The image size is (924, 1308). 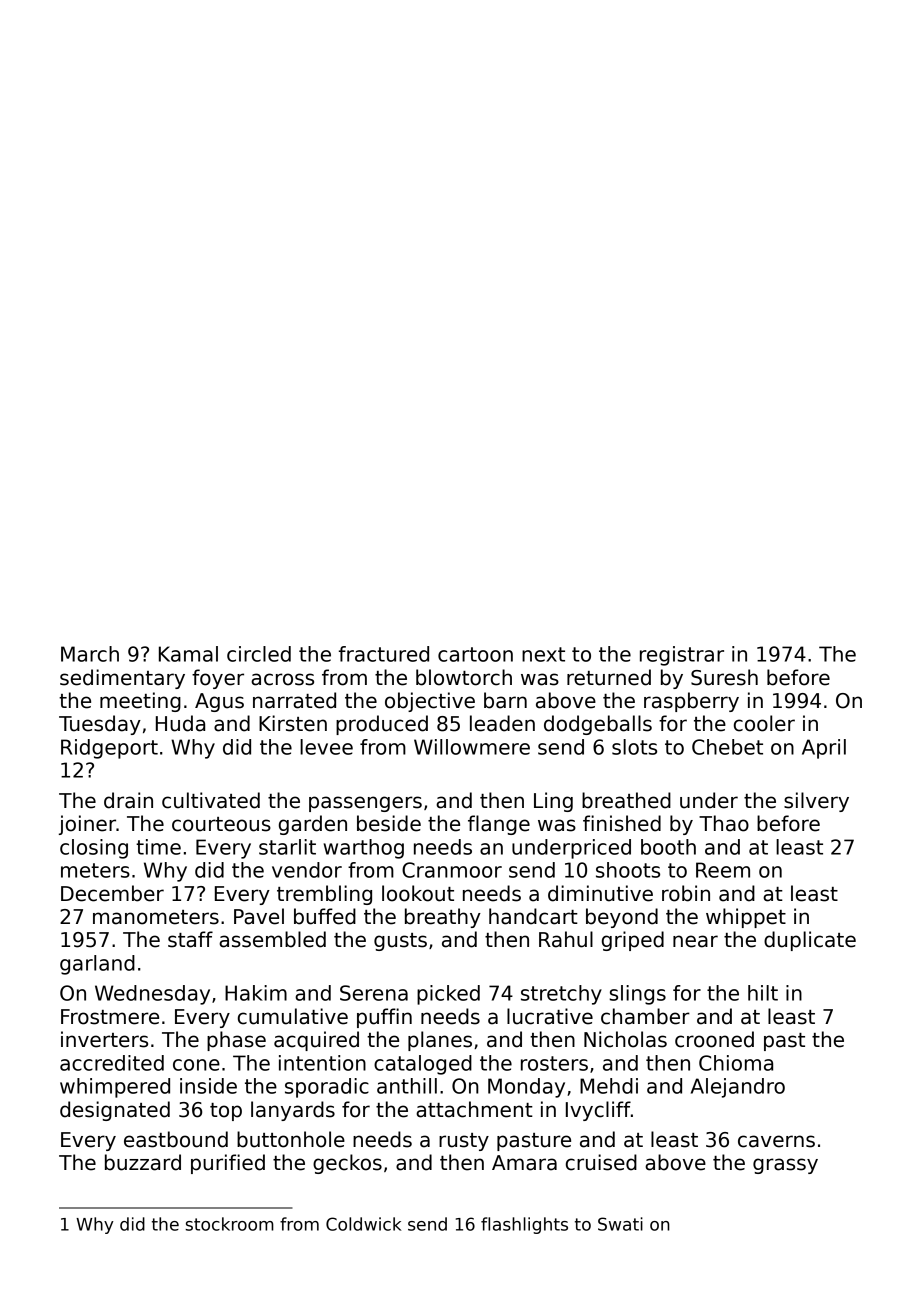 What do you see at coordinates (776, 1141) in the page?
I see `caverns` at bounding box center [776, 1141].
